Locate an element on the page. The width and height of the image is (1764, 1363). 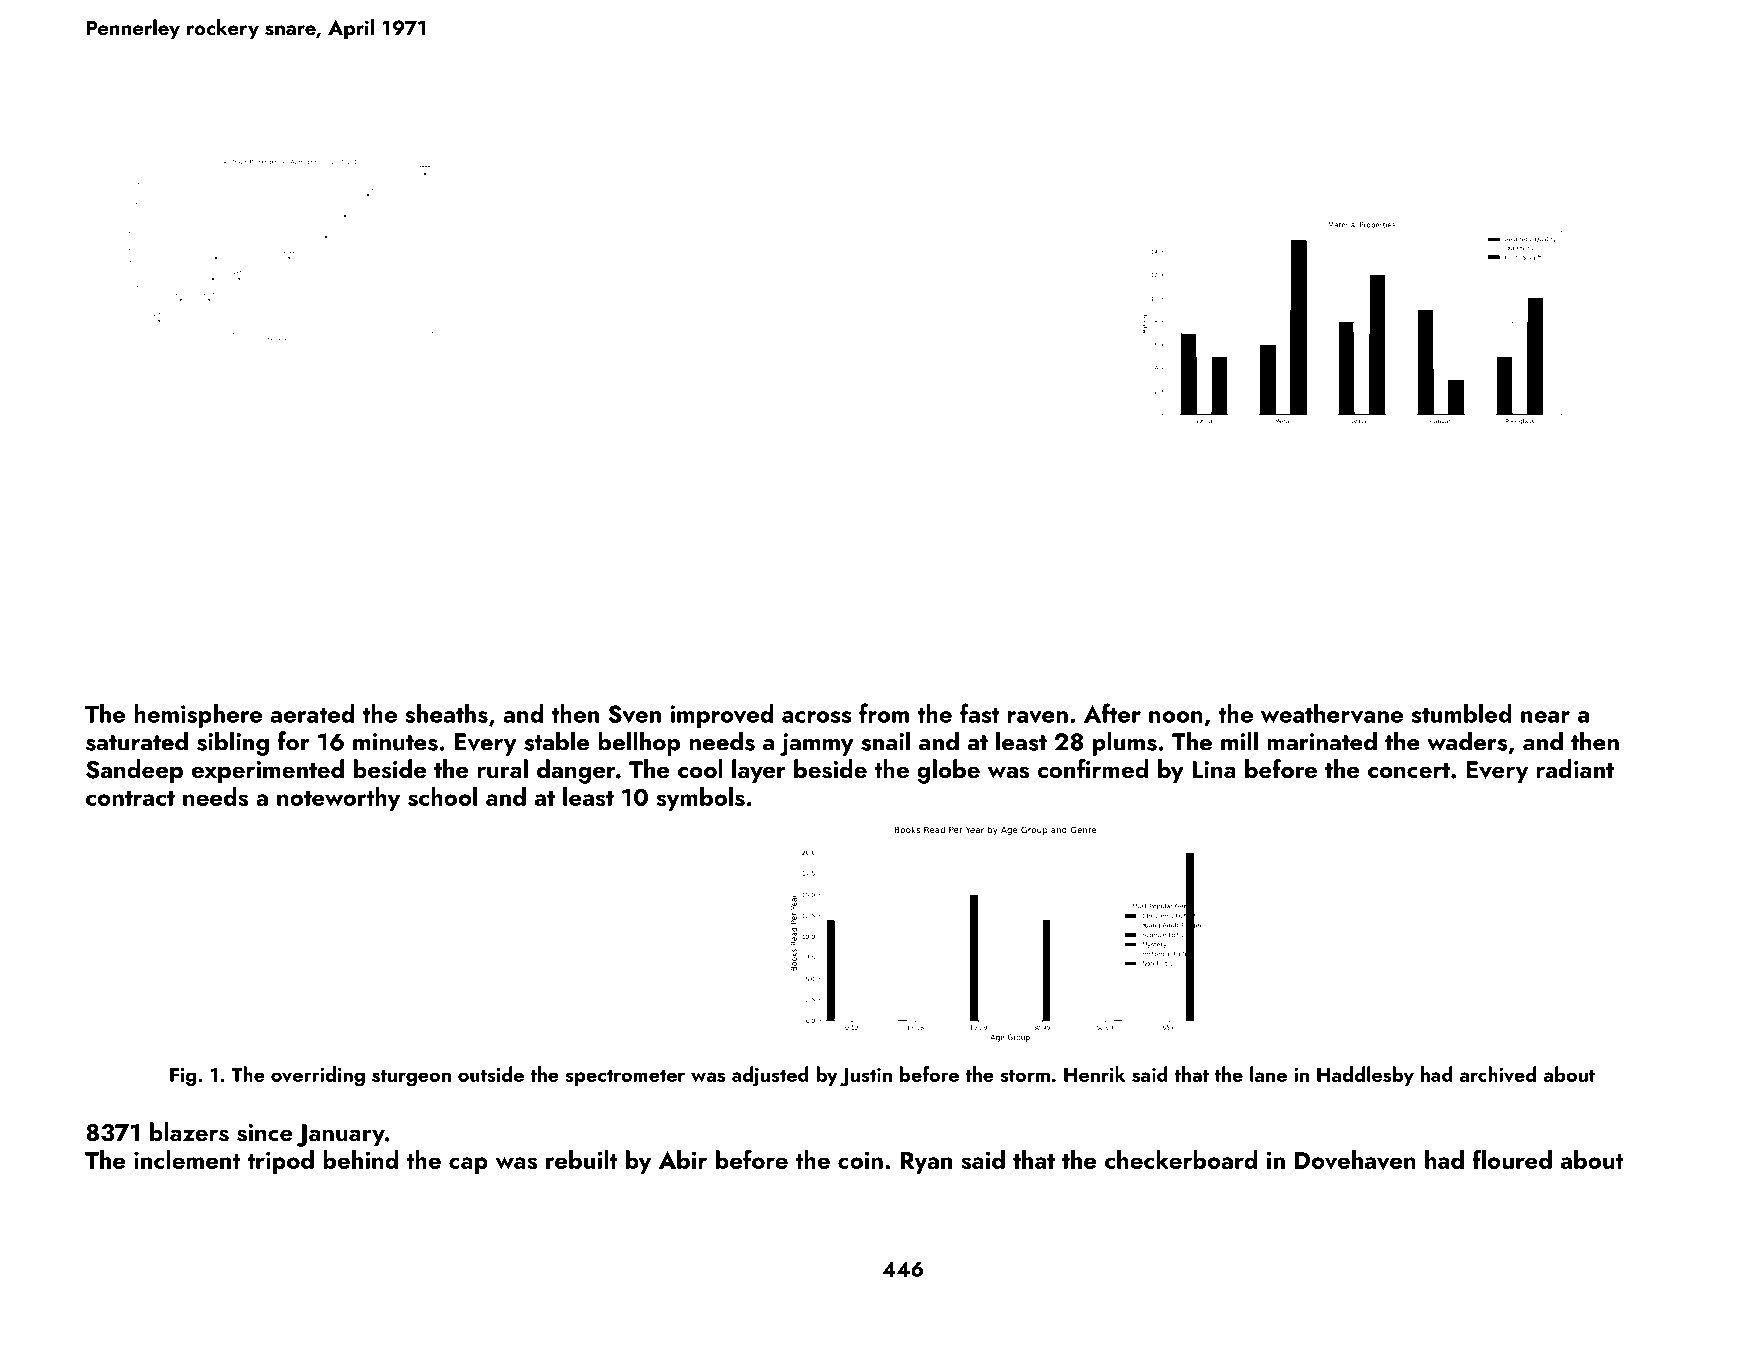
concert is located at coordinates (1409, 770).
